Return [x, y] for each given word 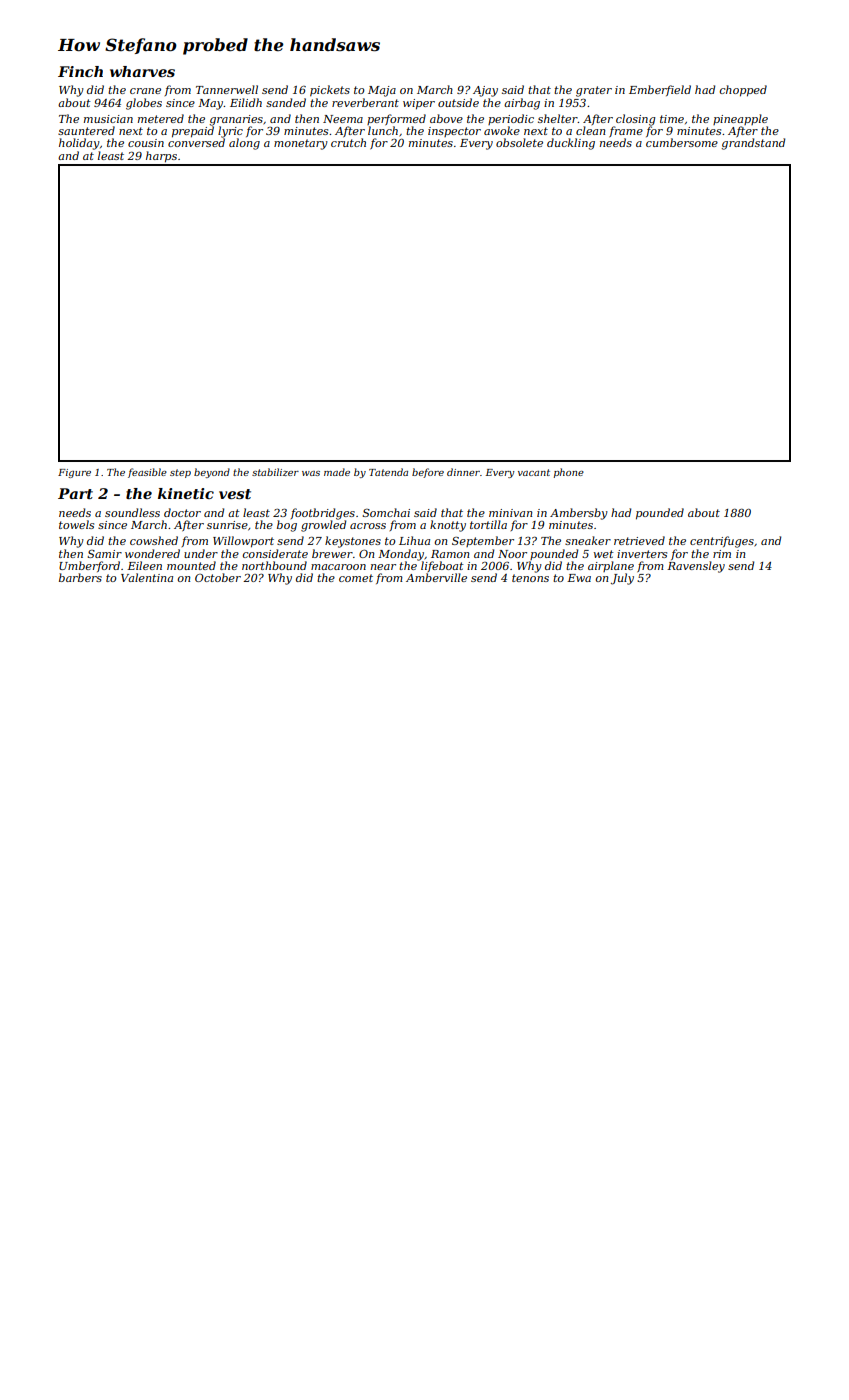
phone [569, 473]
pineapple [740, 119]
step [180, 473]
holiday [79, 144]
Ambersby [579, 514]
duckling [571, 144]
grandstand [753, 144]
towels [76, 524]
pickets [330, 90]
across [368, 526]
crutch [348, 142]
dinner [463, 472]
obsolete [519, 142]
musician [108, 119]
